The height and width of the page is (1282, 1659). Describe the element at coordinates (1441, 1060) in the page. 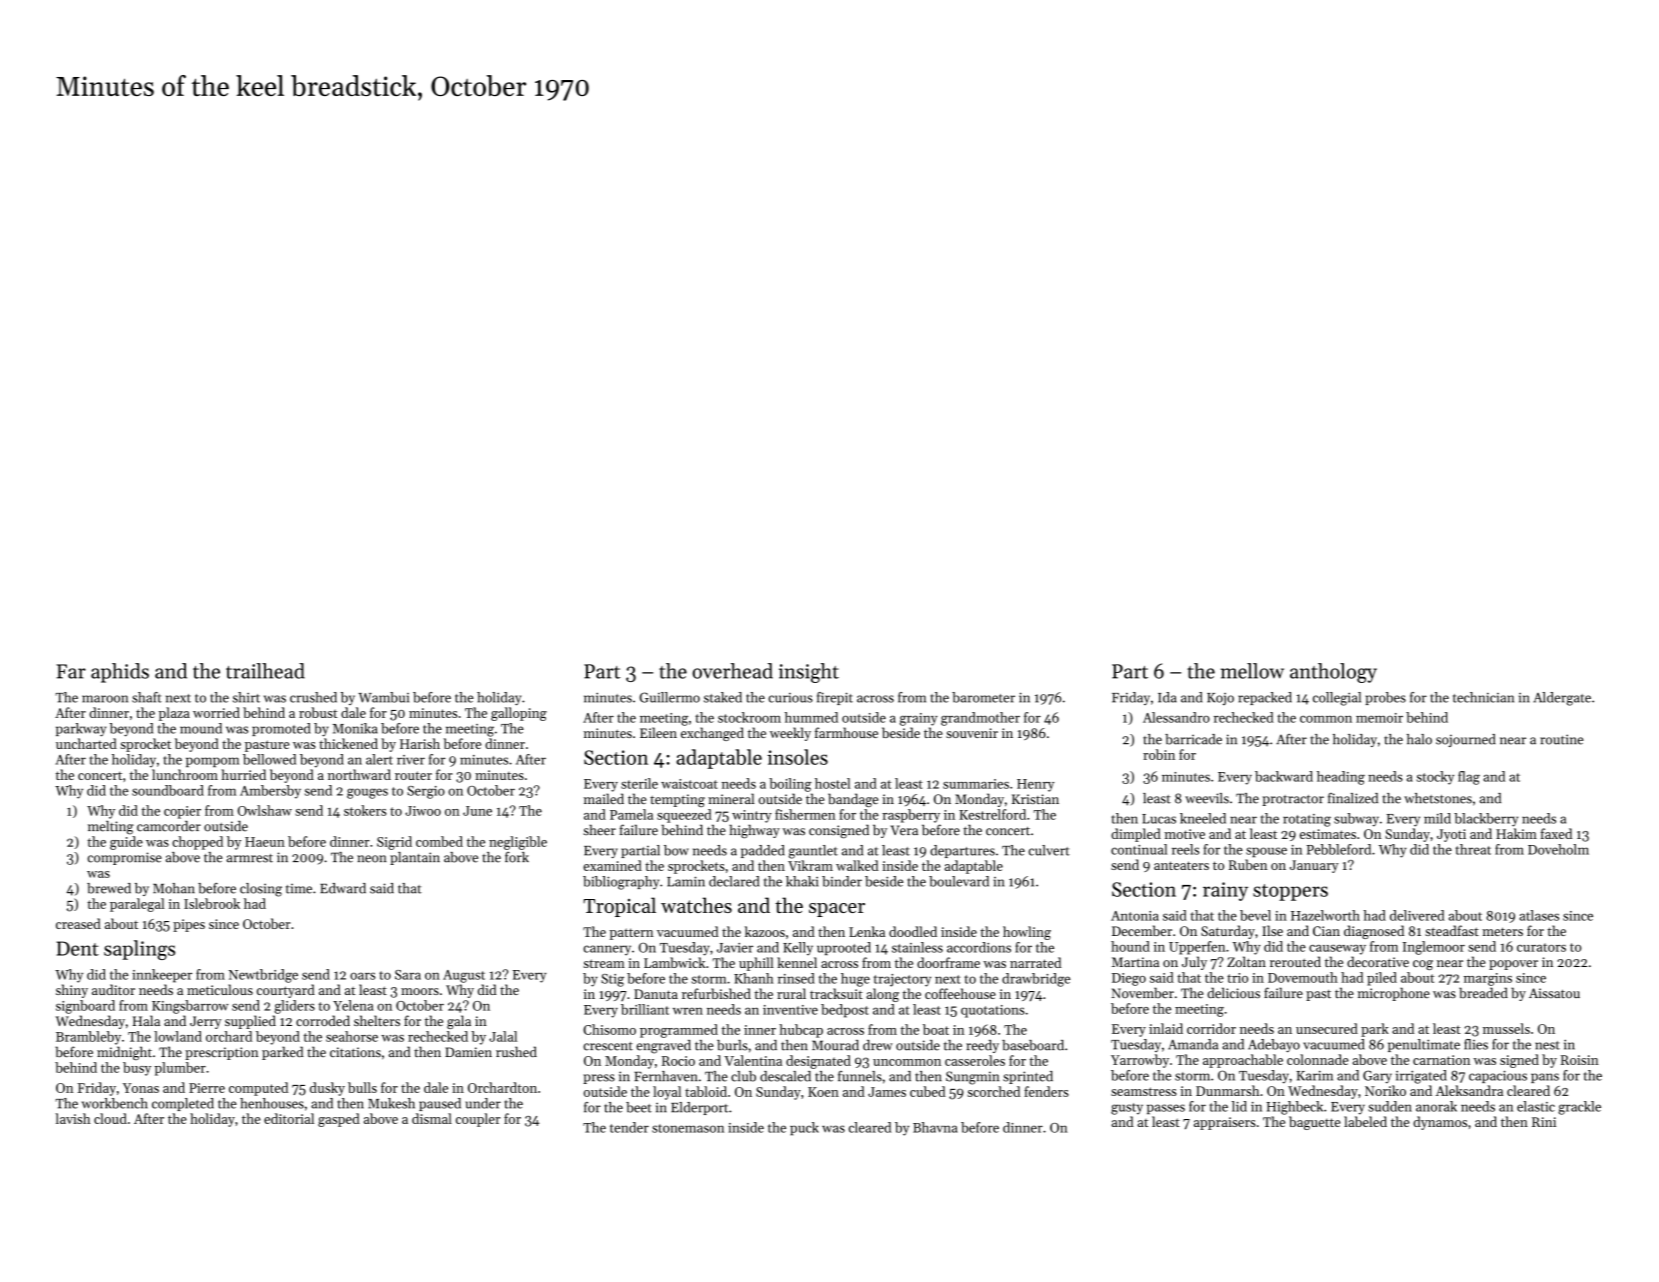

I see `carnation` at that location.
